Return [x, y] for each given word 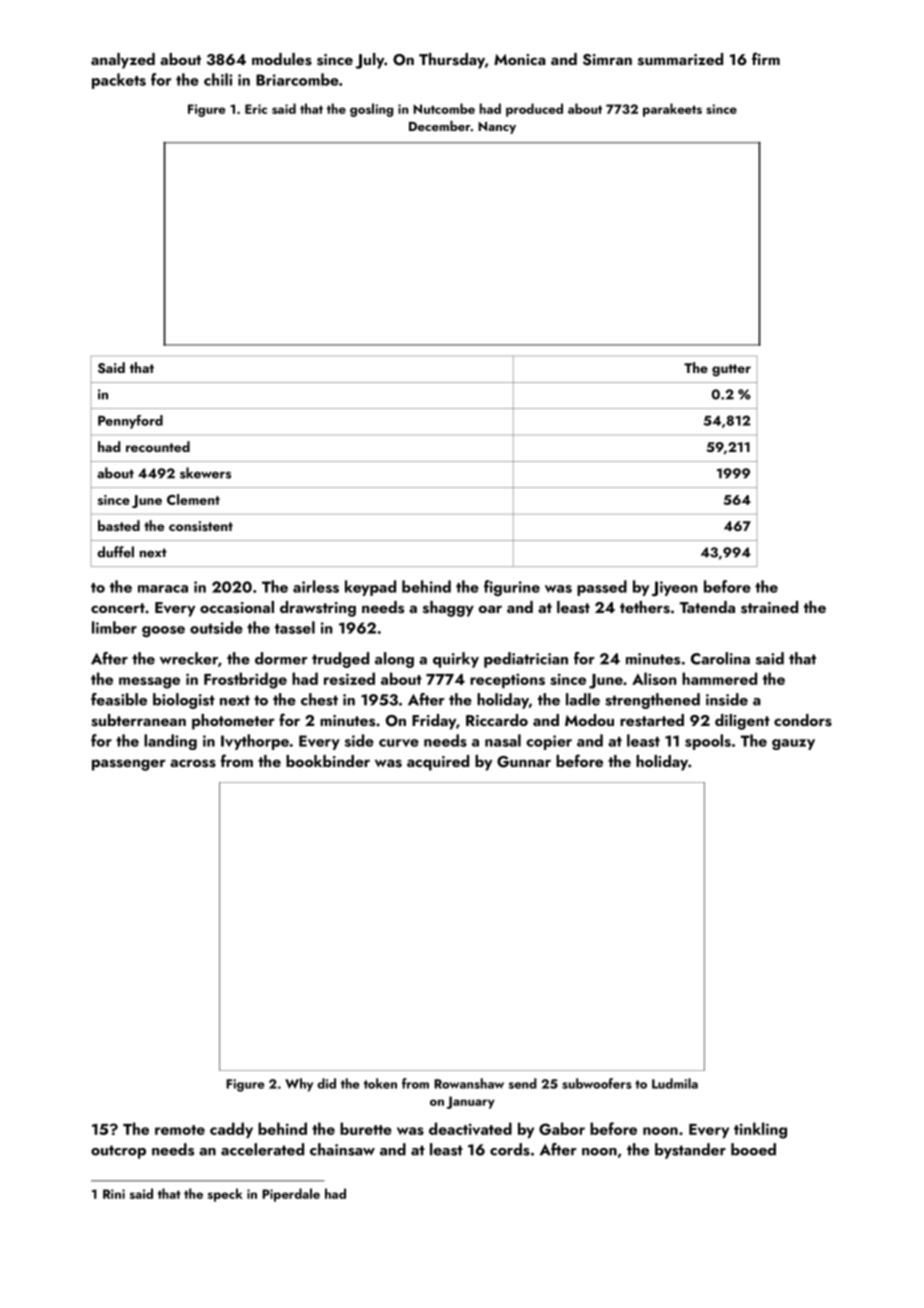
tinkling [760, 1130]
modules [282, 59]
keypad [370, 588]
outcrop [118, 1152]
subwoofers [597, 1083]
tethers [645, 607]
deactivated [470, 1128]
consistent [201, 526]
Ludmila [675, 1083]
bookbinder [328, 761]
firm [766, 58]
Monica [520, 59]
